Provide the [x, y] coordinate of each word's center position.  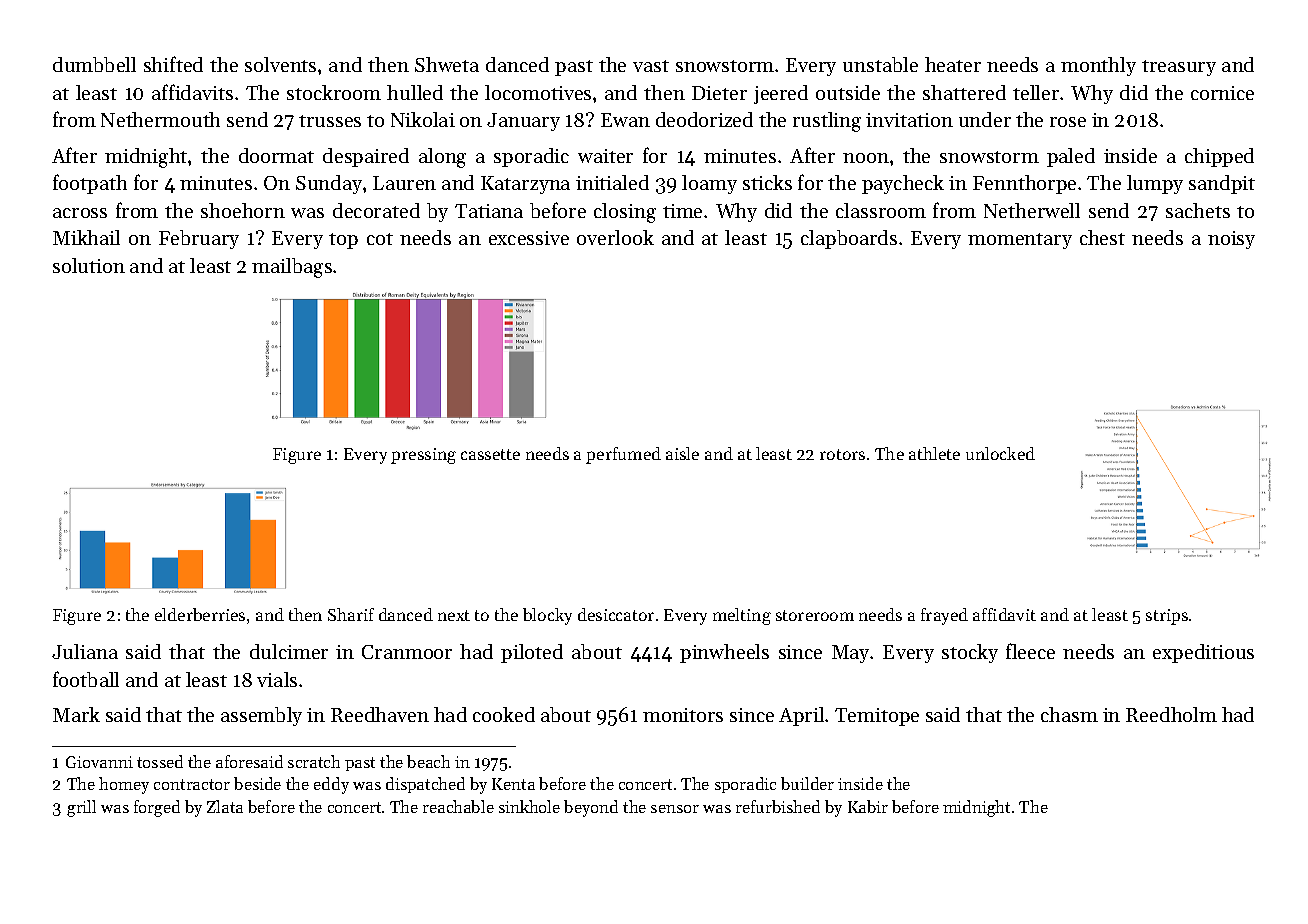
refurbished [778, 806]
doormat [276, 155]
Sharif [351, 614]
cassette [490, 454]
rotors [842, 454]
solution [89, 265]
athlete [934, 453]
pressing [423, 456]
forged [157, 808]
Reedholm [1171, 714]
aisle [682, 453]
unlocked [1000, 453]
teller [1036, 92]
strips [1167, 617]
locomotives [538, 92]
